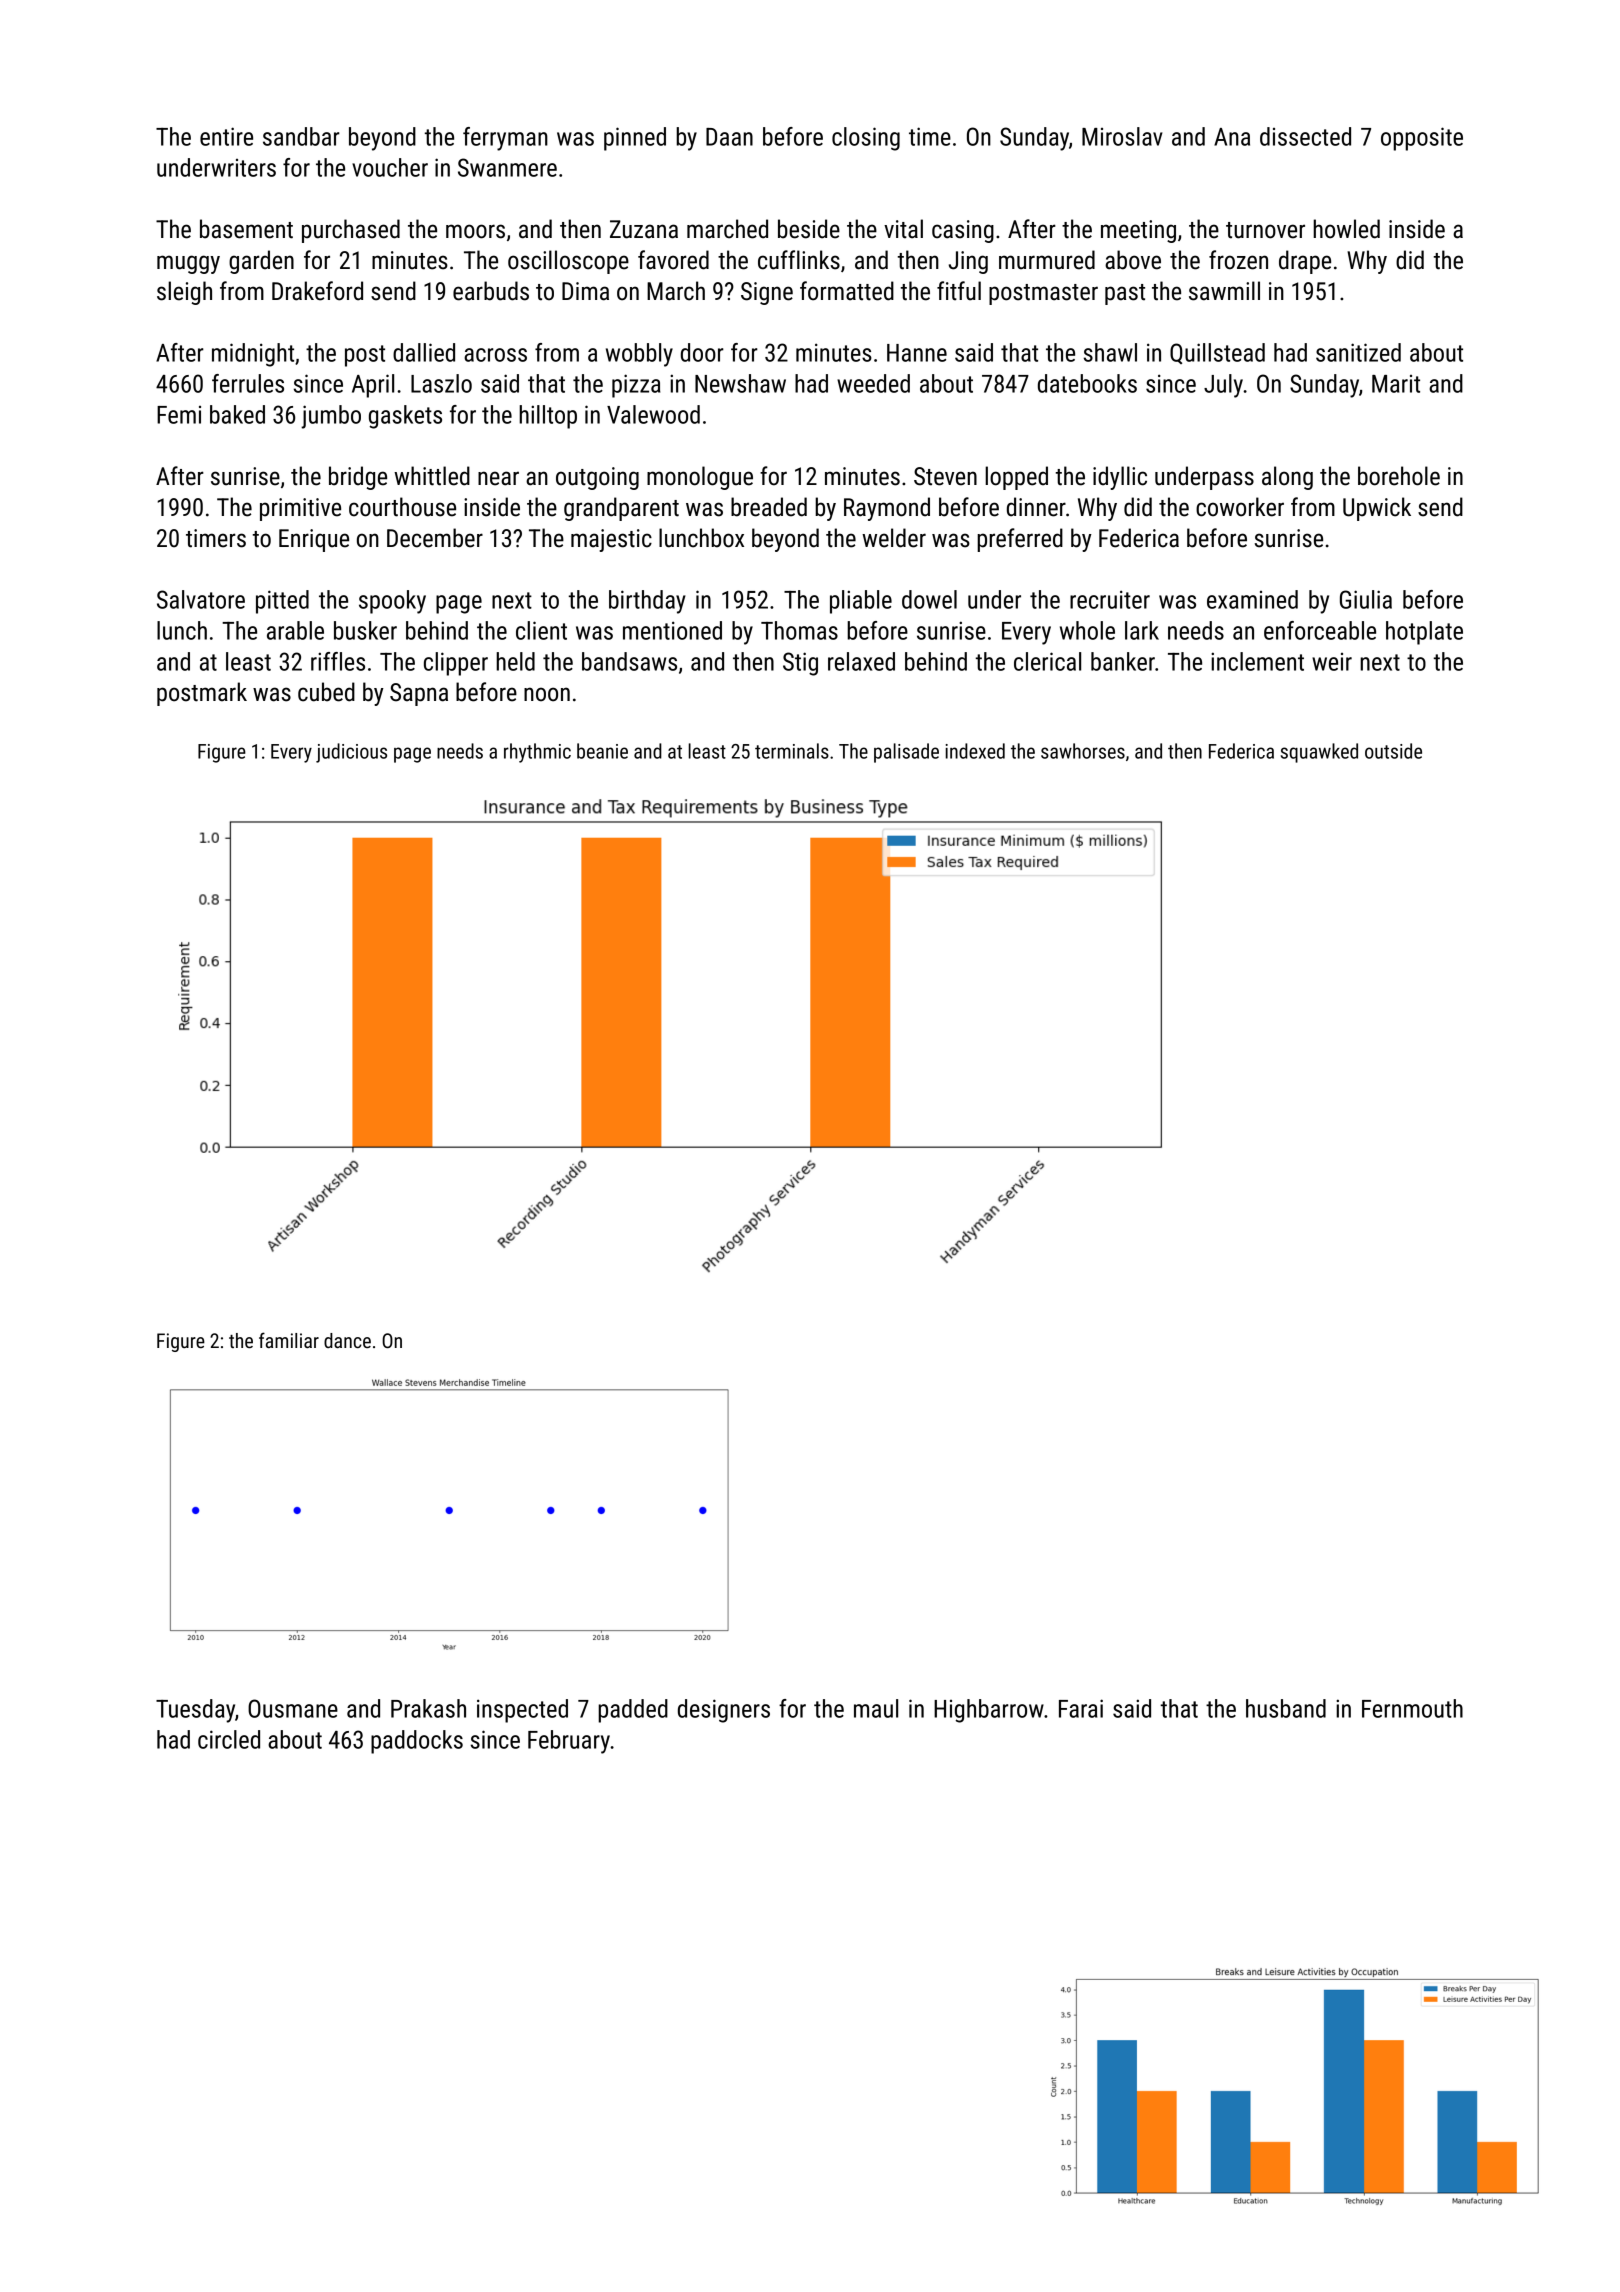 This page has width=1620, height=2292. Describe the element at coordinates (729, 137) in the page. I see `Daan` at that location.
